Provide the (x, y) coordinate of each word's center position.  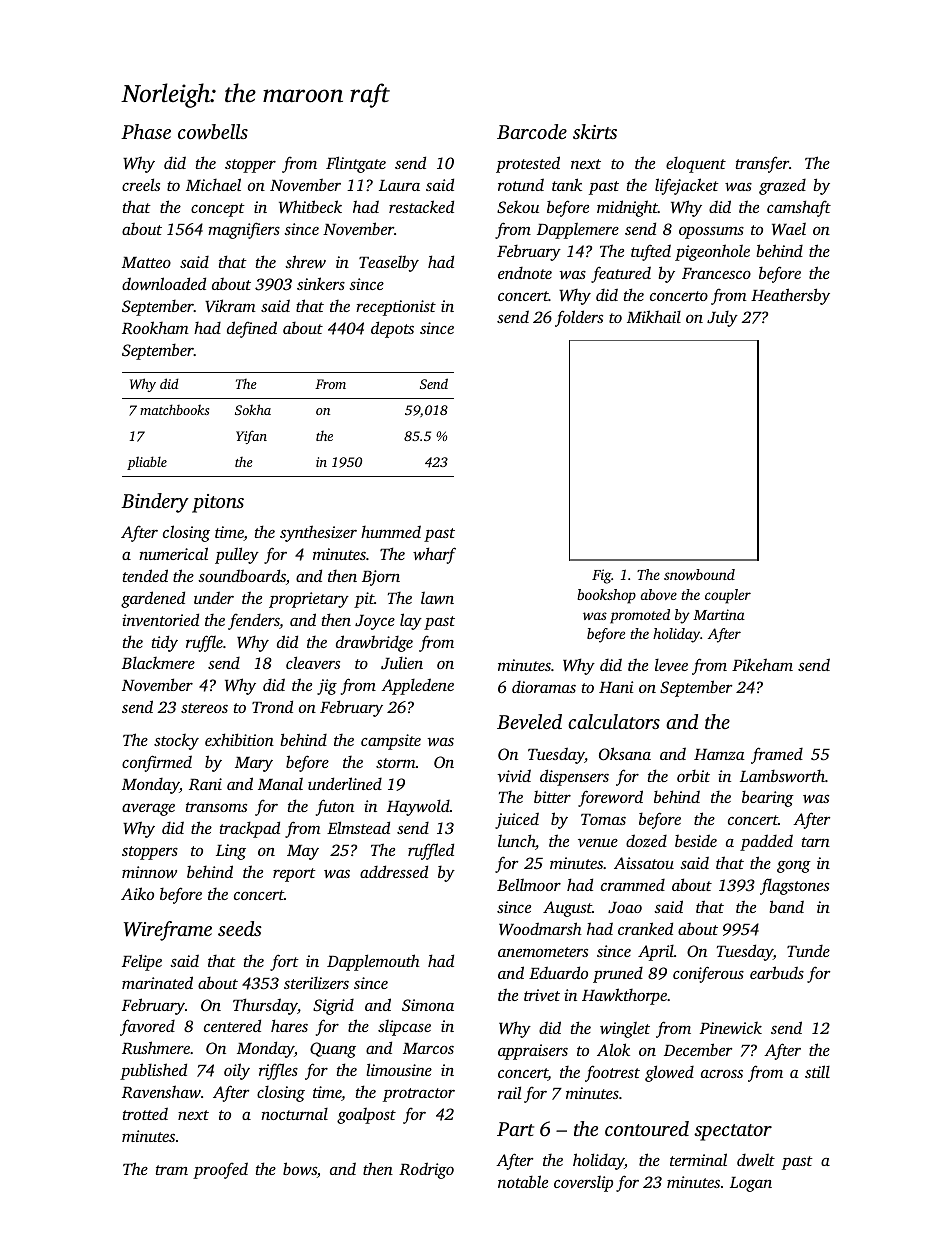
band (786, 906)
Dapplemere (578, 230)
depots (392, 329)
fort (284, 962)
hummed (391, 531)
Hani (616, 687)
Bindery (155, 503)
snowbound (699, 574)
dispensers (574, 777)
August (567, 909)
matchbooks (174, 409)
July (722, 318)
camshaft (799, 208)
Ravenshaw (161, 1091)
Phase (146, 131)
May (303, 852)
